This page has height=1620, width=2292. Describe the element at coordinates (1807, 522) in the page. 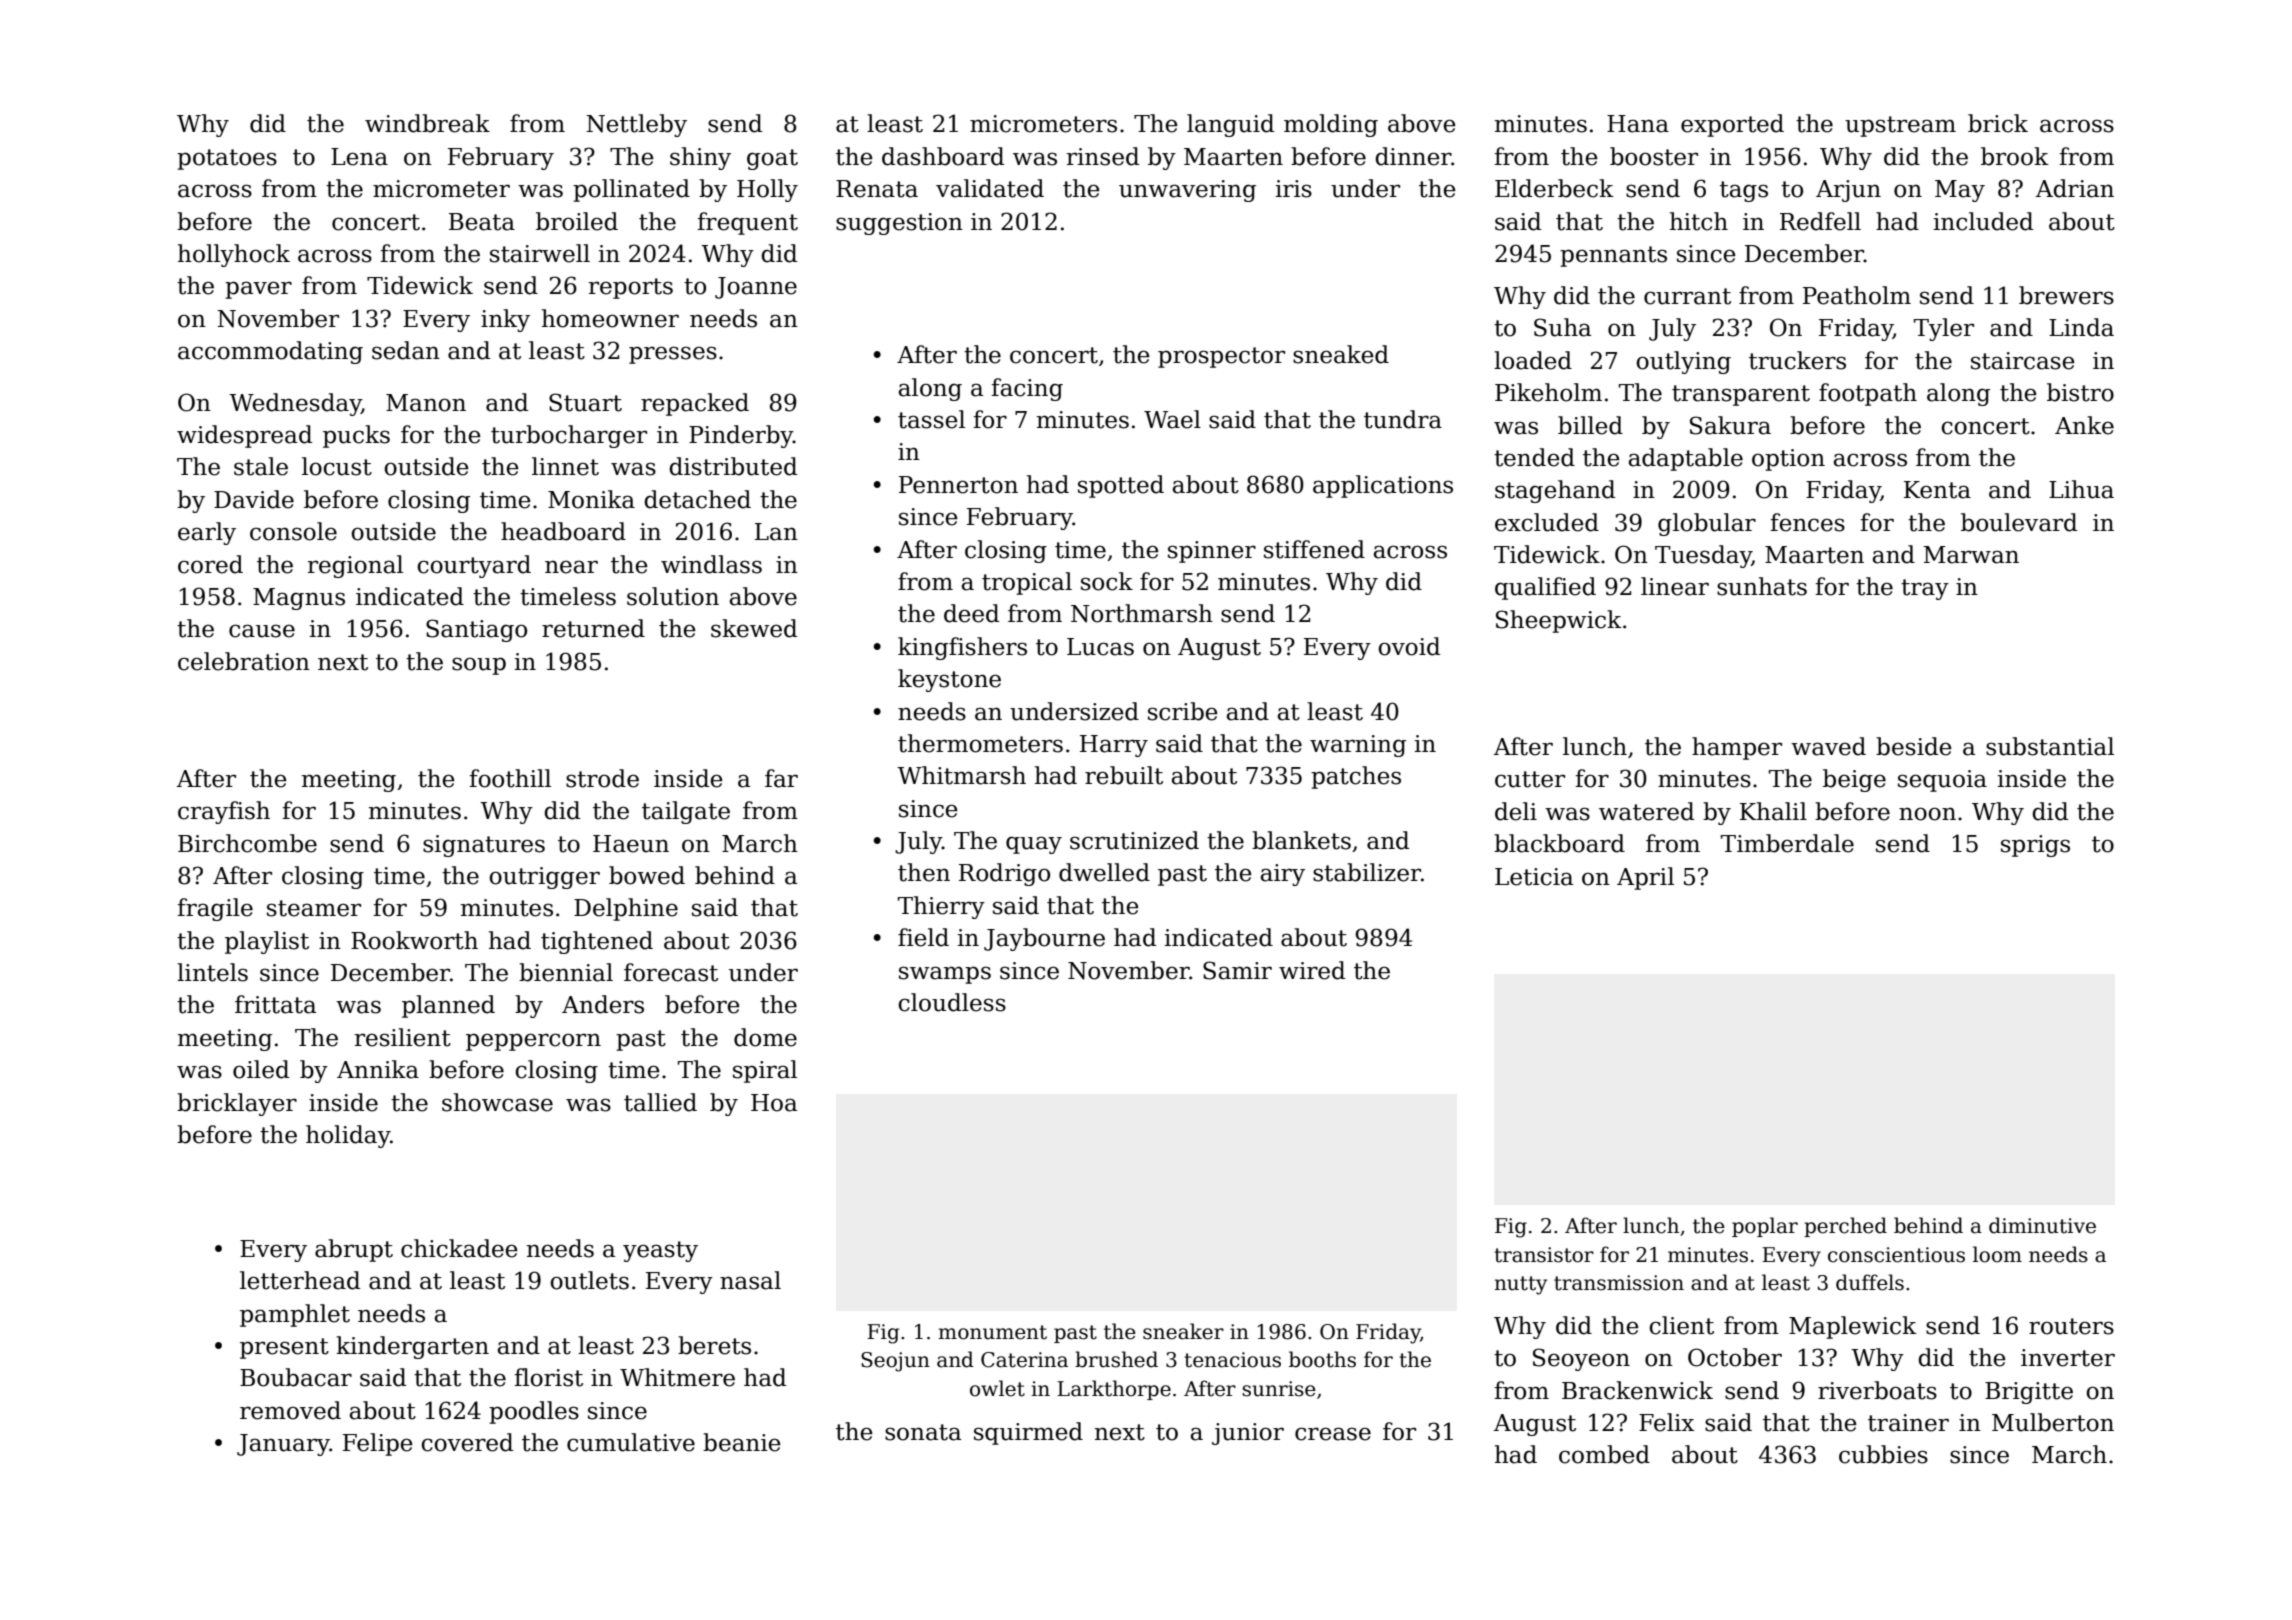

I see `fences` at that location.
